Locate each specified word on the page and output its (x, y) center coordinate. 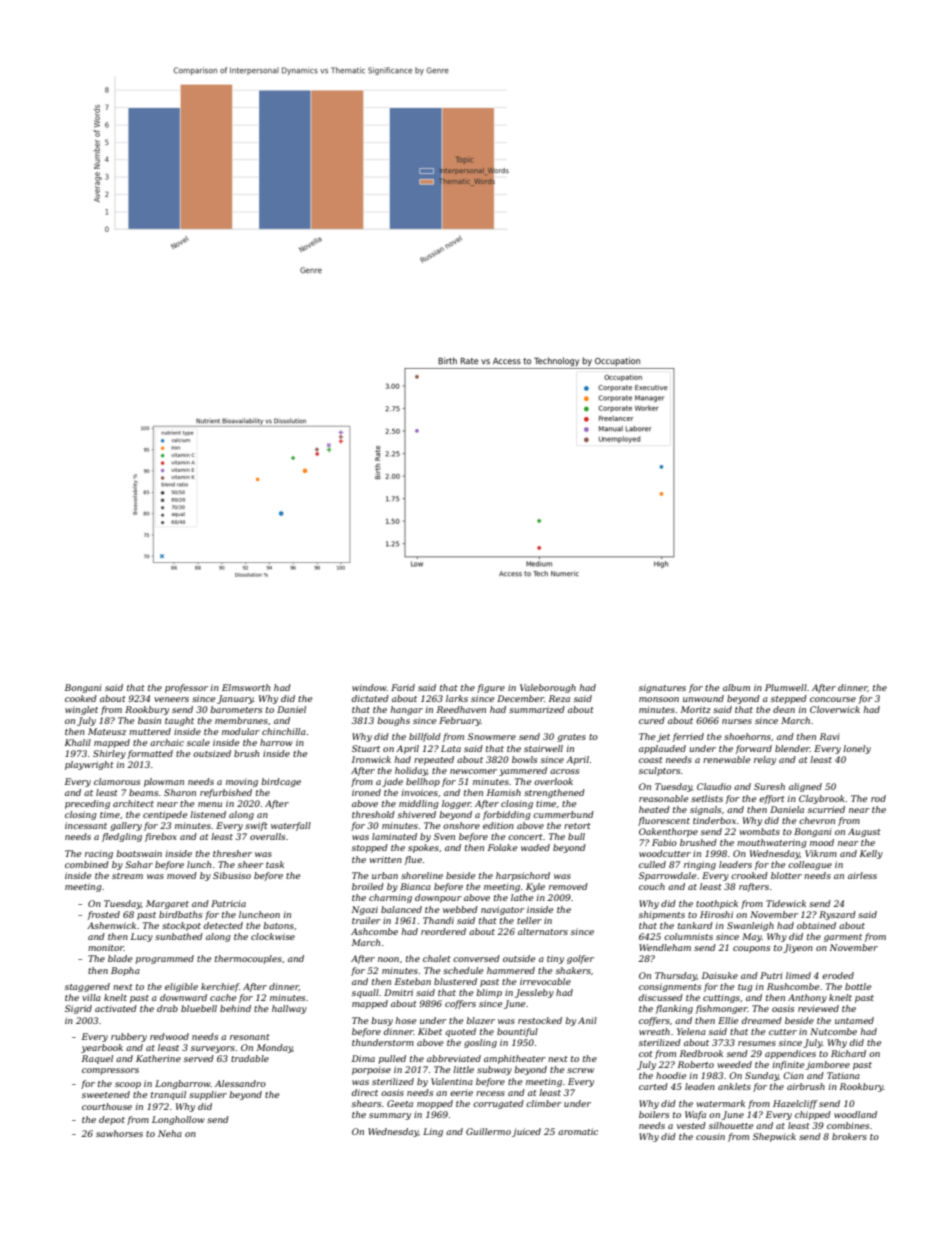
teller (529, 920)
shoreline (422, 875)
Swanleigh (750, 926)
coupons (751, 949)
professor (186, 688)
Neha (170, 1133)
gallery (126, 826)
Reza (559, 698)
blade (120, 958)
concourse (833, 699)
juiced (526, 1132)
